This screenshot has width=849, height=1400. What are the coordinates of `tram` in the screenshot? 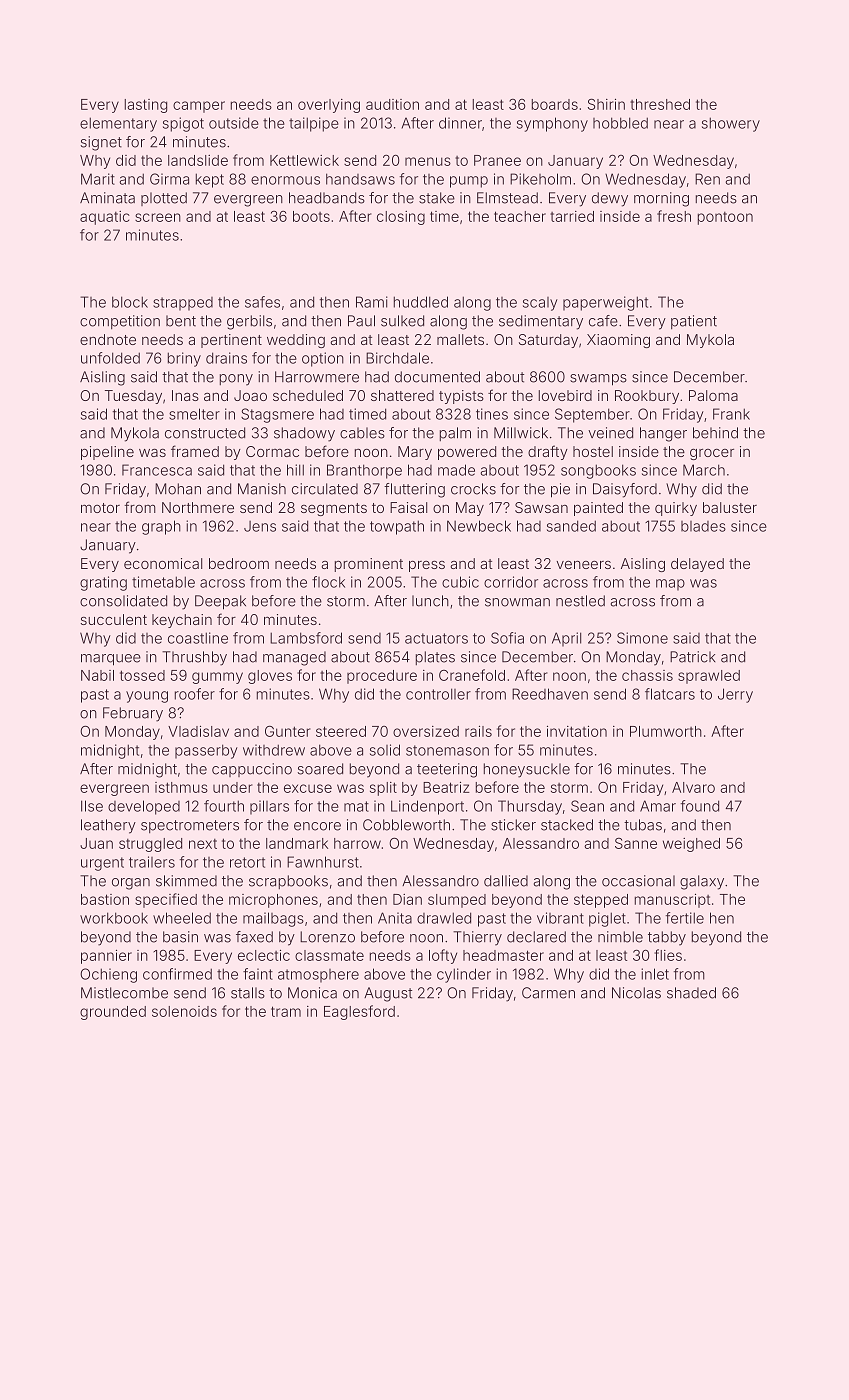 It's located at (286, 1011).
